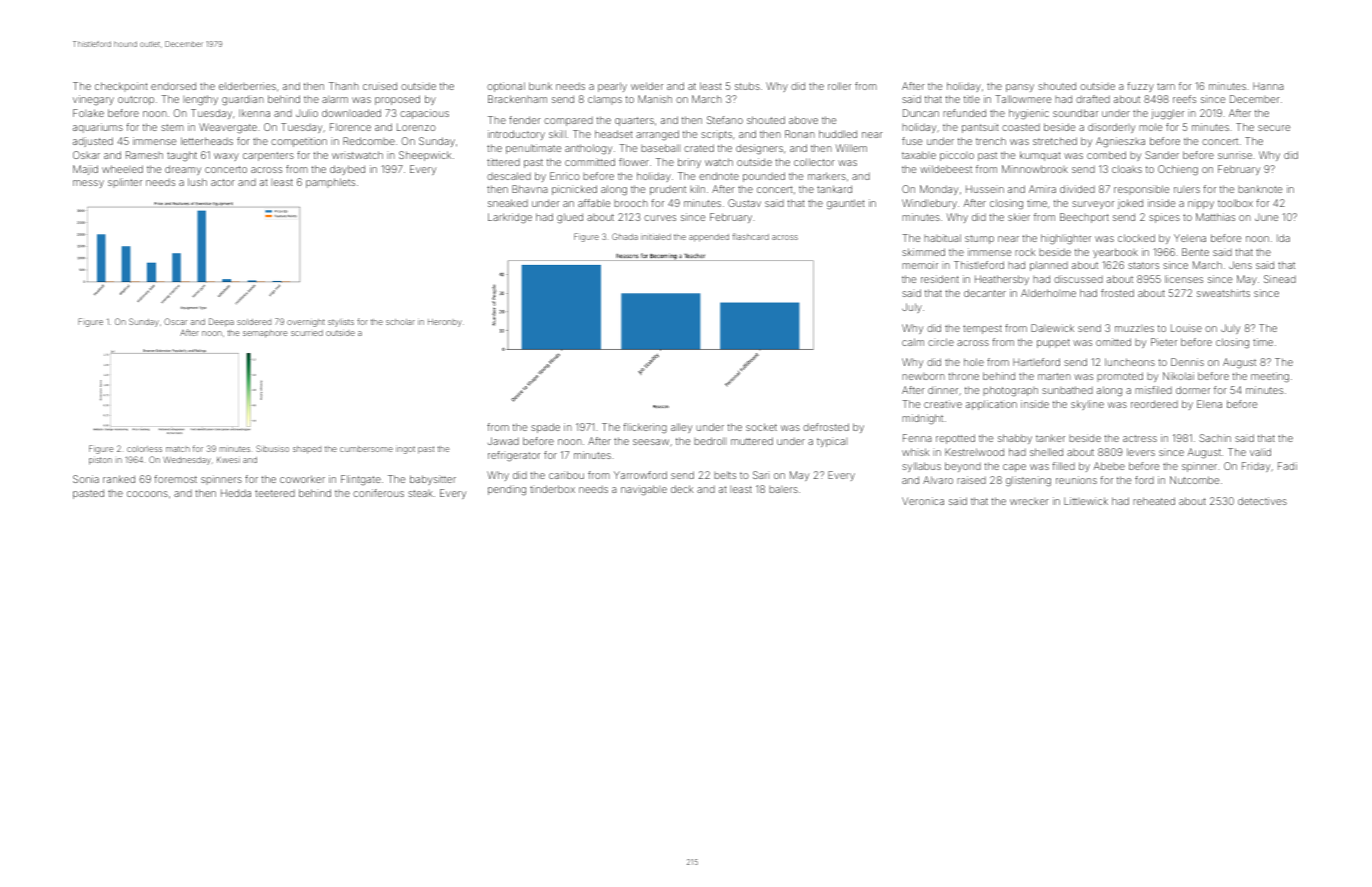 The image size is (1372, 887). Describe the element at coordinates (175, 321) in the page. I see `Oscar` at that location.
